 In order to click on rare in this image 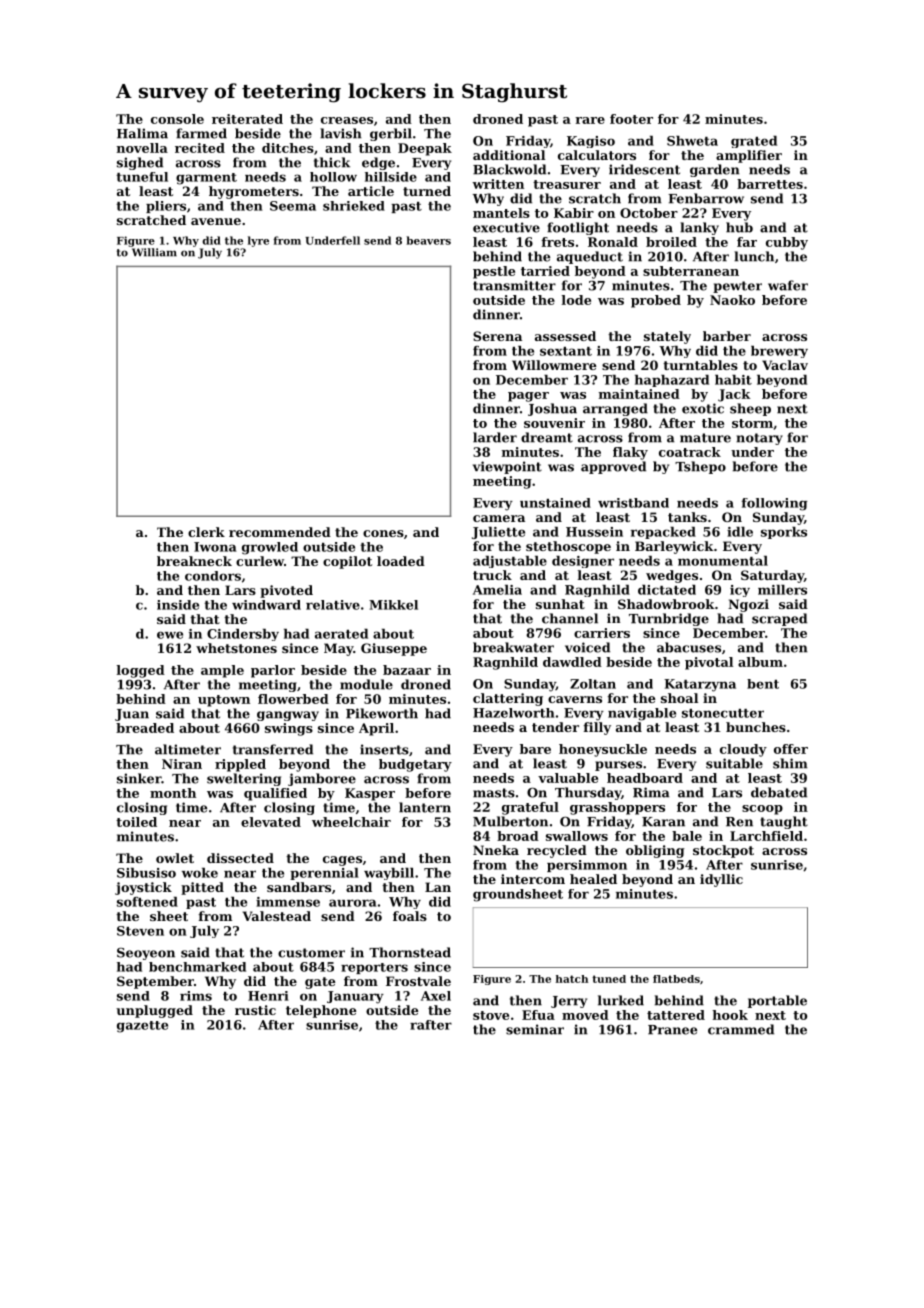, I will do `click(590, 120)`.
